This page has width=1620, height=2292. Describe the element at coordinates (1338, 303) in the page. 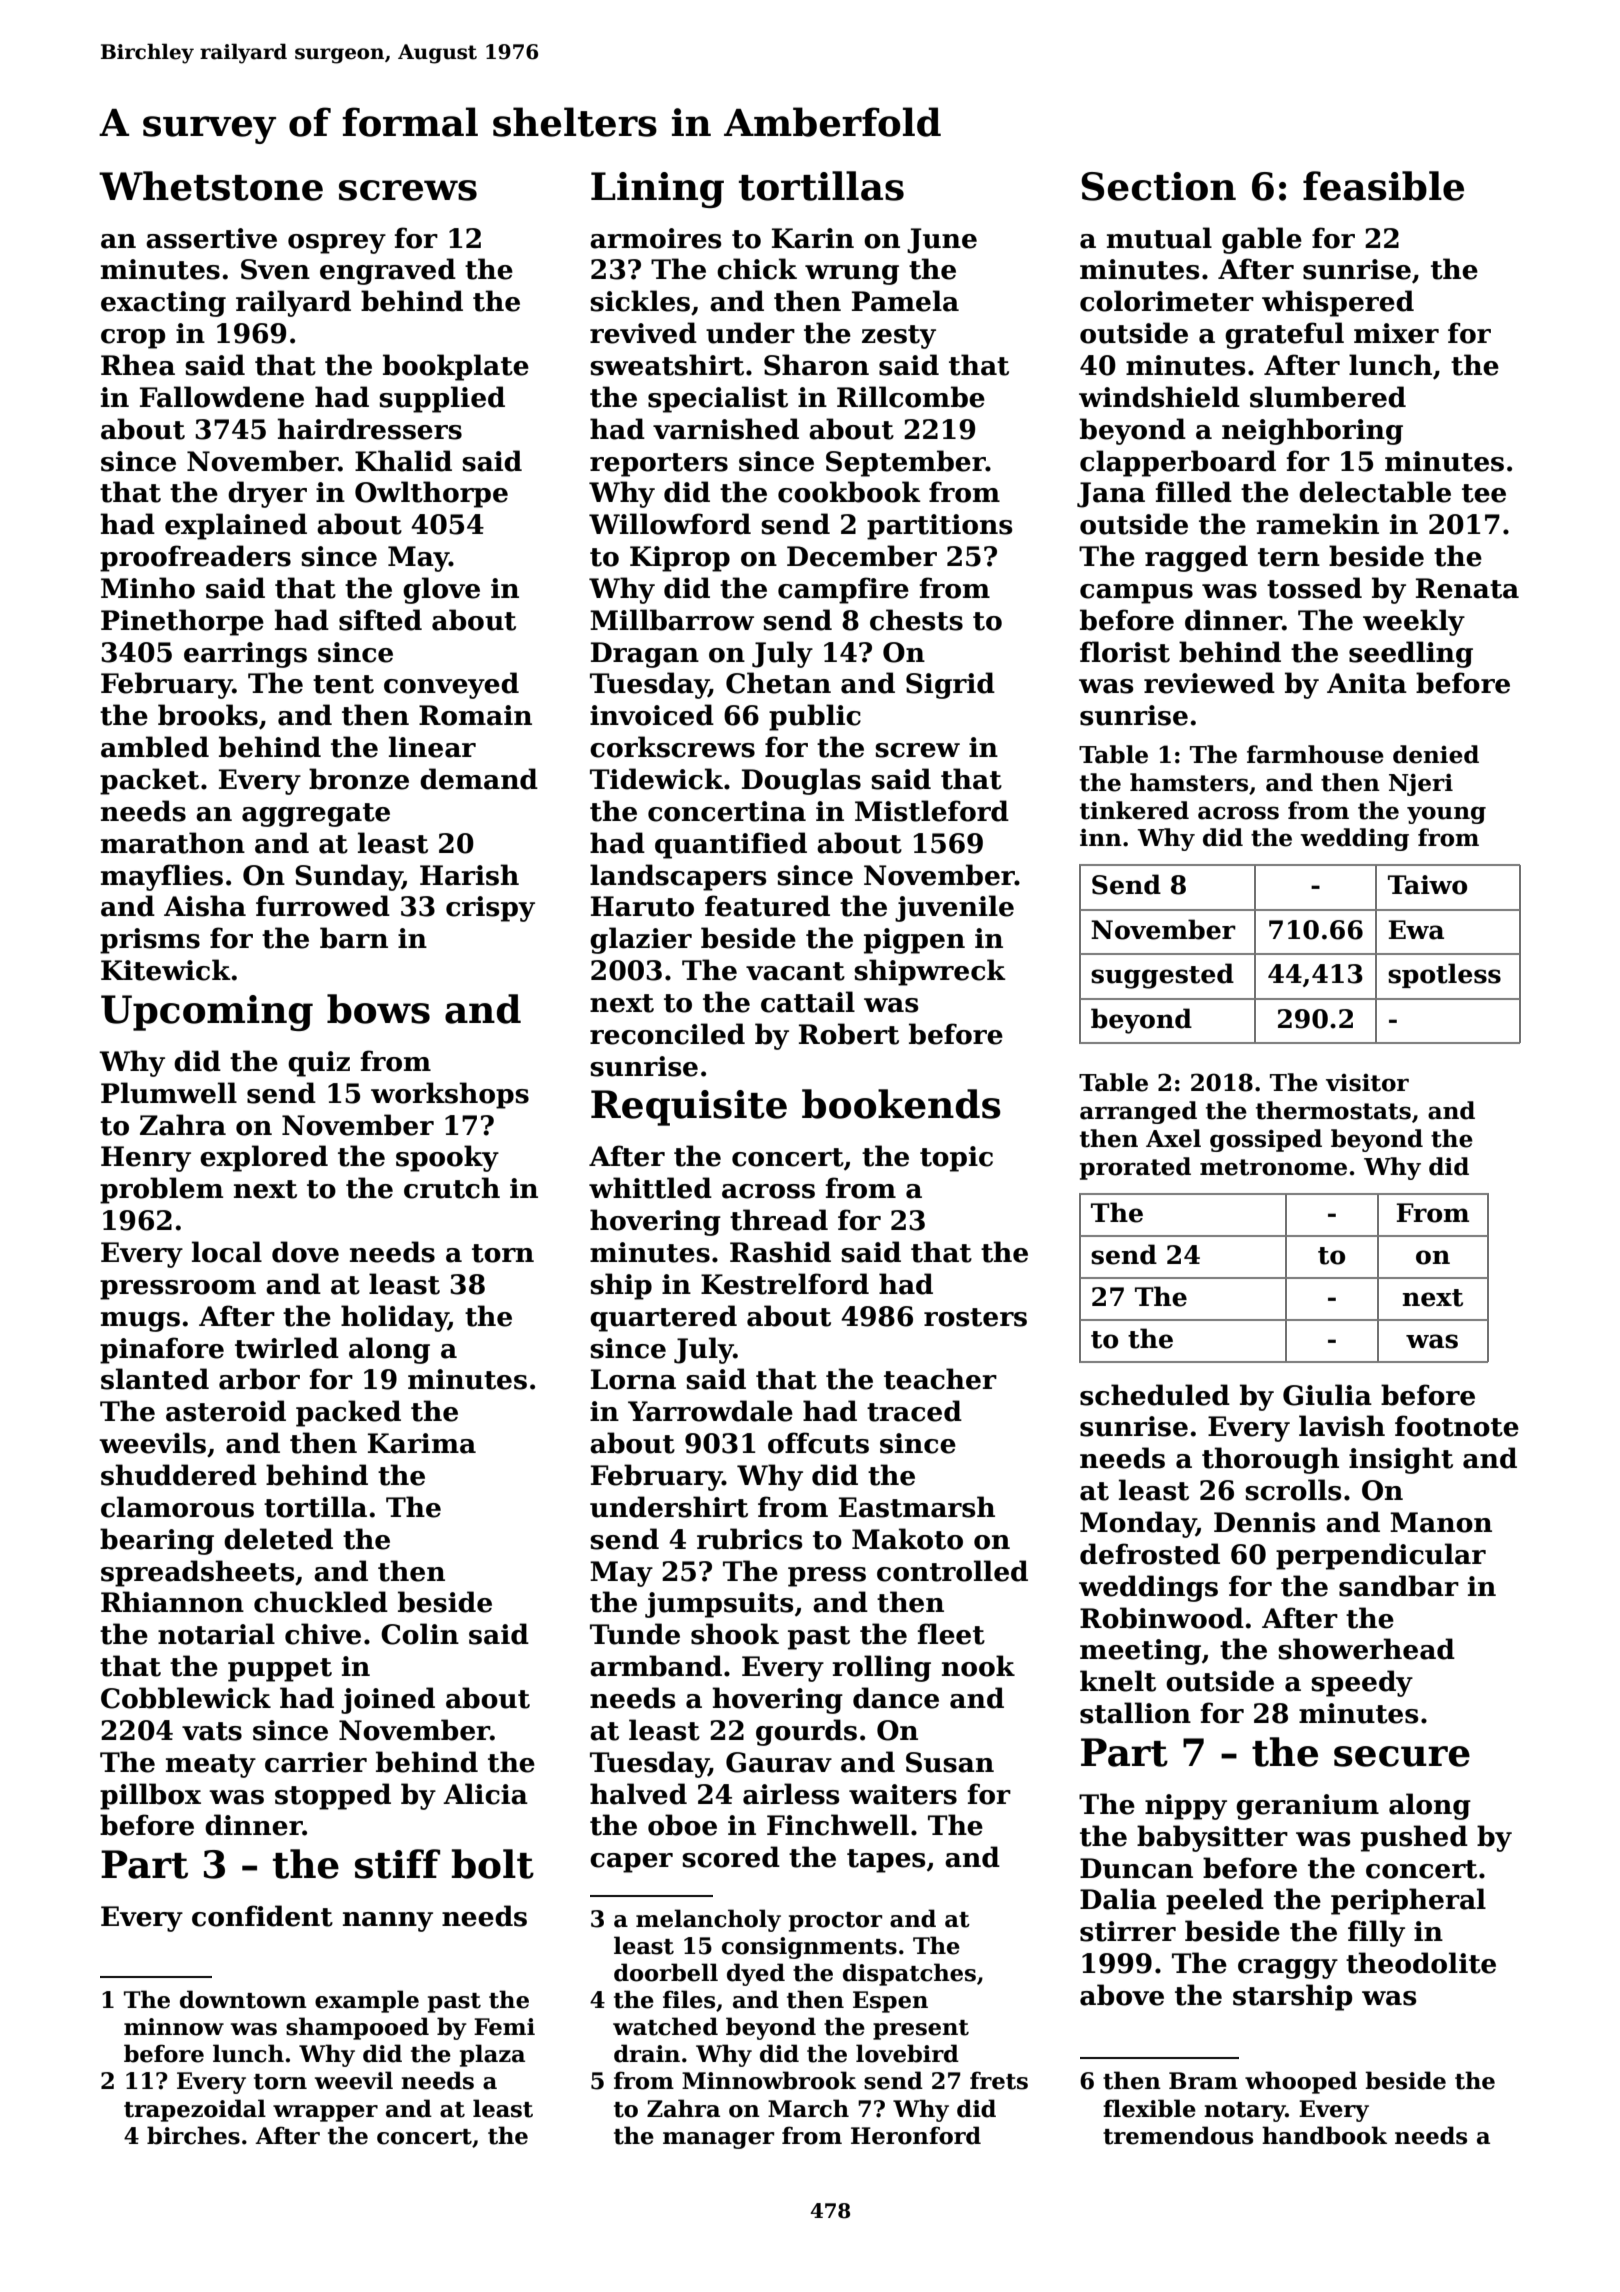

I see `whispered` at that location.
